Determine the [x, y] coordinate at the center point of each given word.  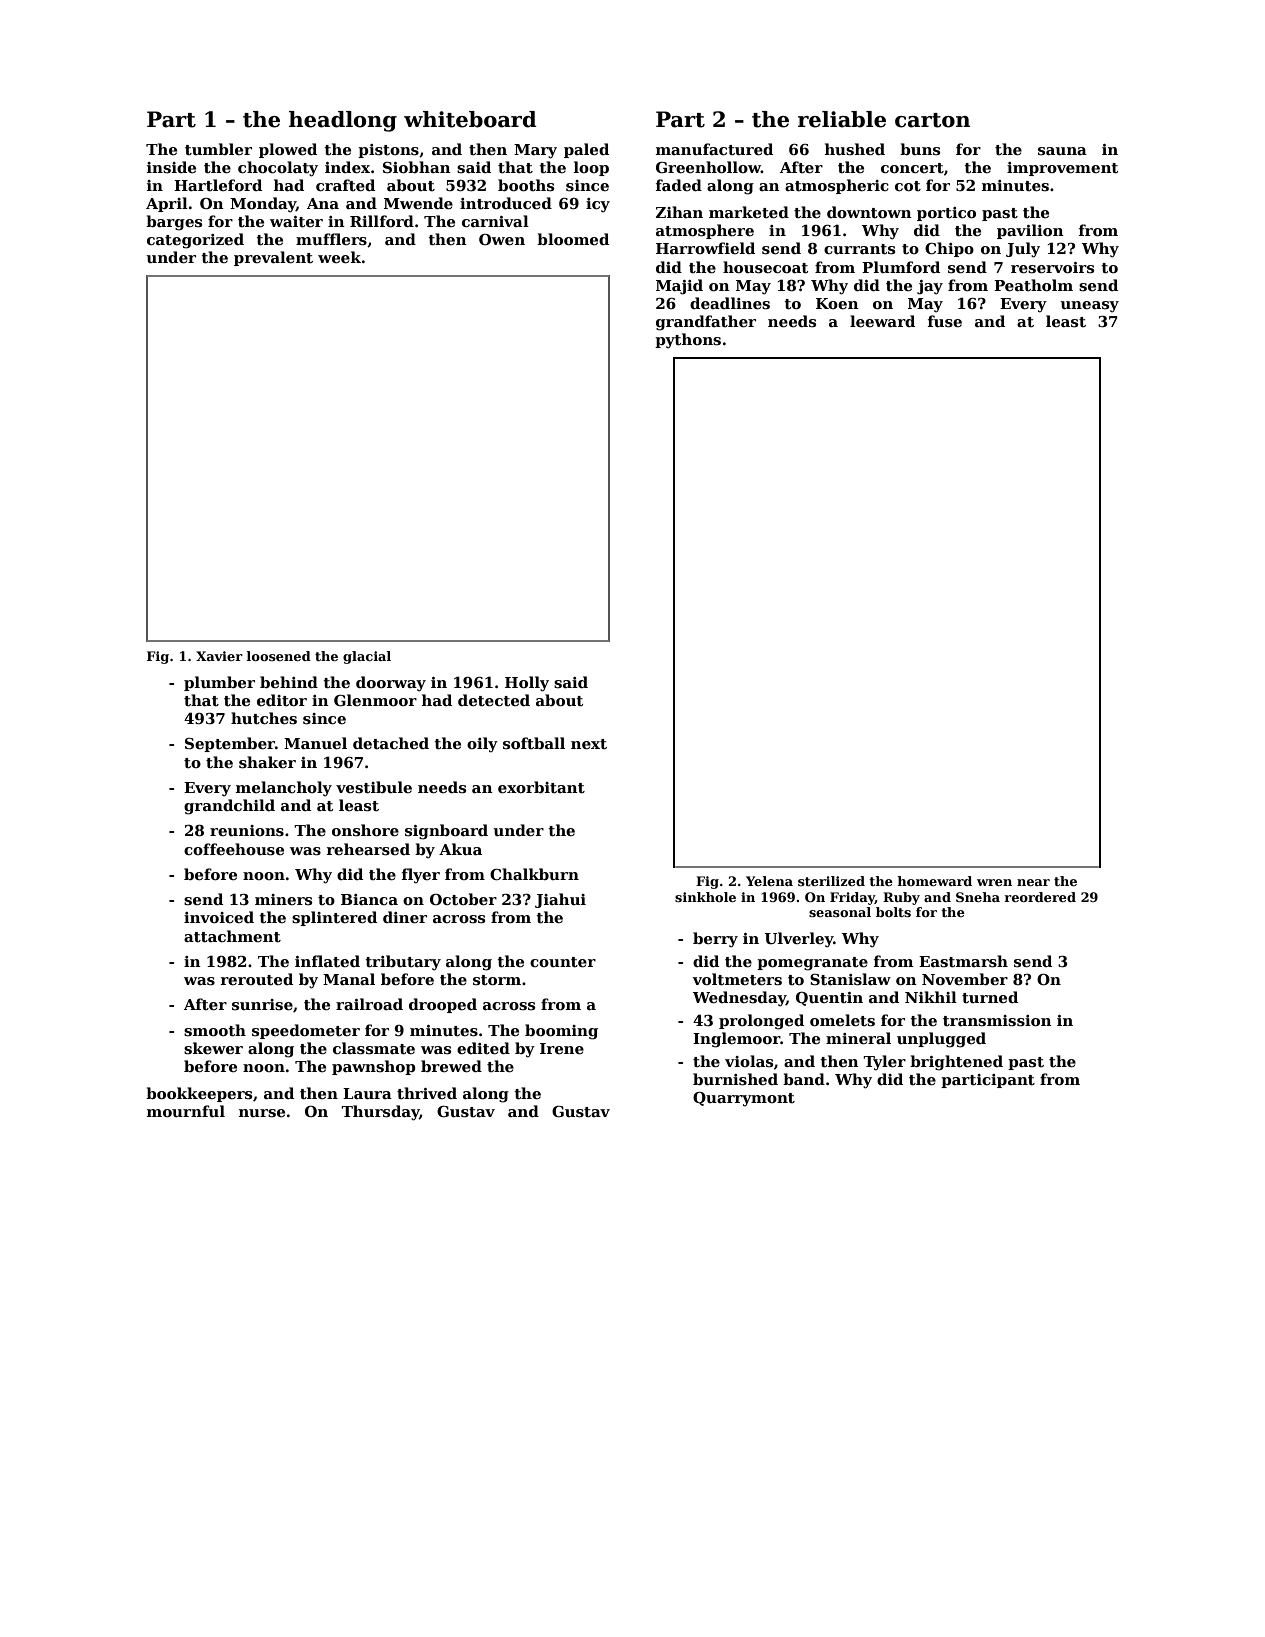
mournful [186, 1111]
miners [283, 900]
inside [171, 167]
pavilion [1030, 231]
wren [994, 882]
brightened [956, 1063]
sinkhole [705, 897]
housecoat [765, 267]
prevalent [273, 258]
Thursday [380, 1113]
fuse [945, 321]
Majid [679, 287]
